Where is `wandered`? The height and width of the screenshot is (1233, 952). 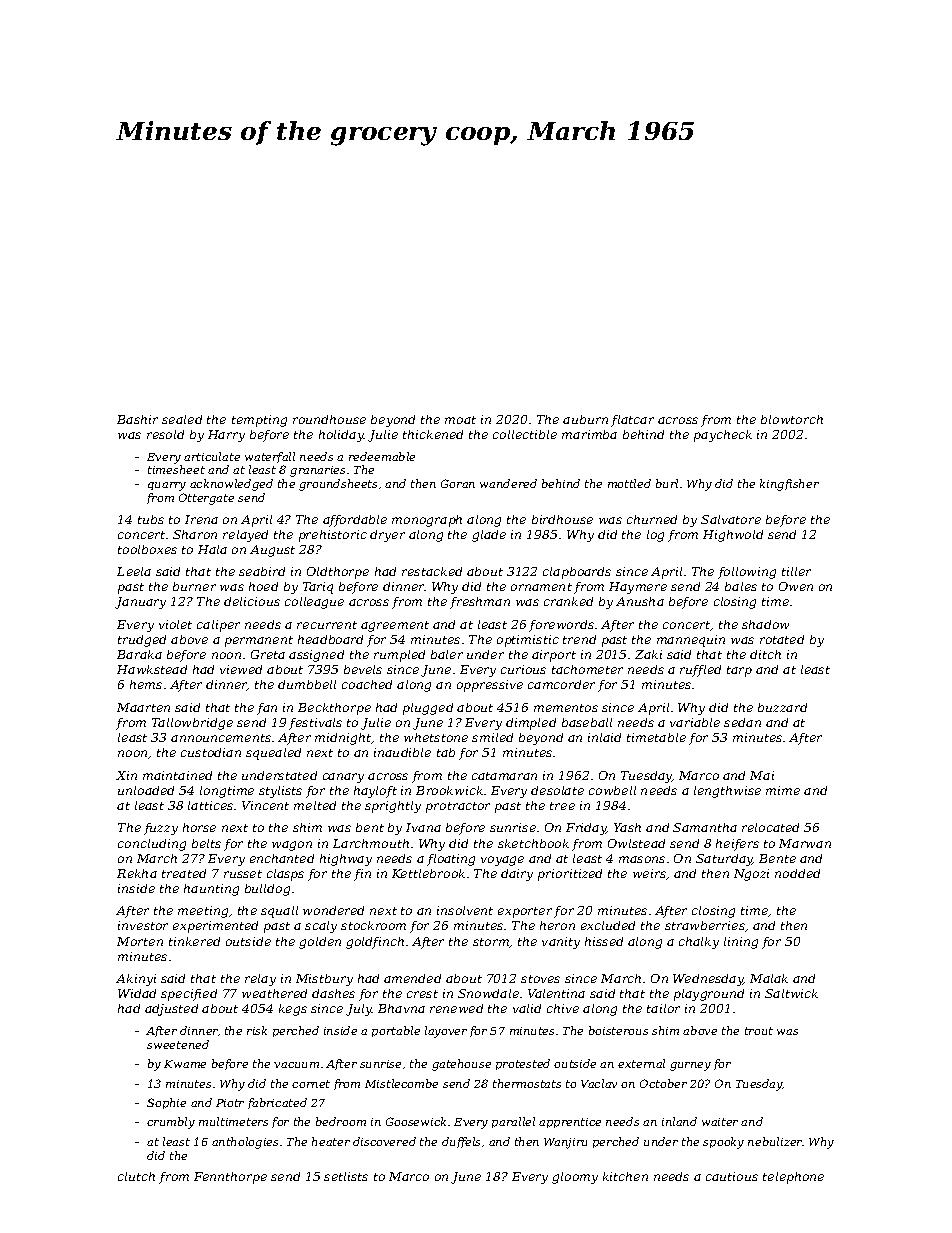
wandered is located at coordinates (508, 483).
